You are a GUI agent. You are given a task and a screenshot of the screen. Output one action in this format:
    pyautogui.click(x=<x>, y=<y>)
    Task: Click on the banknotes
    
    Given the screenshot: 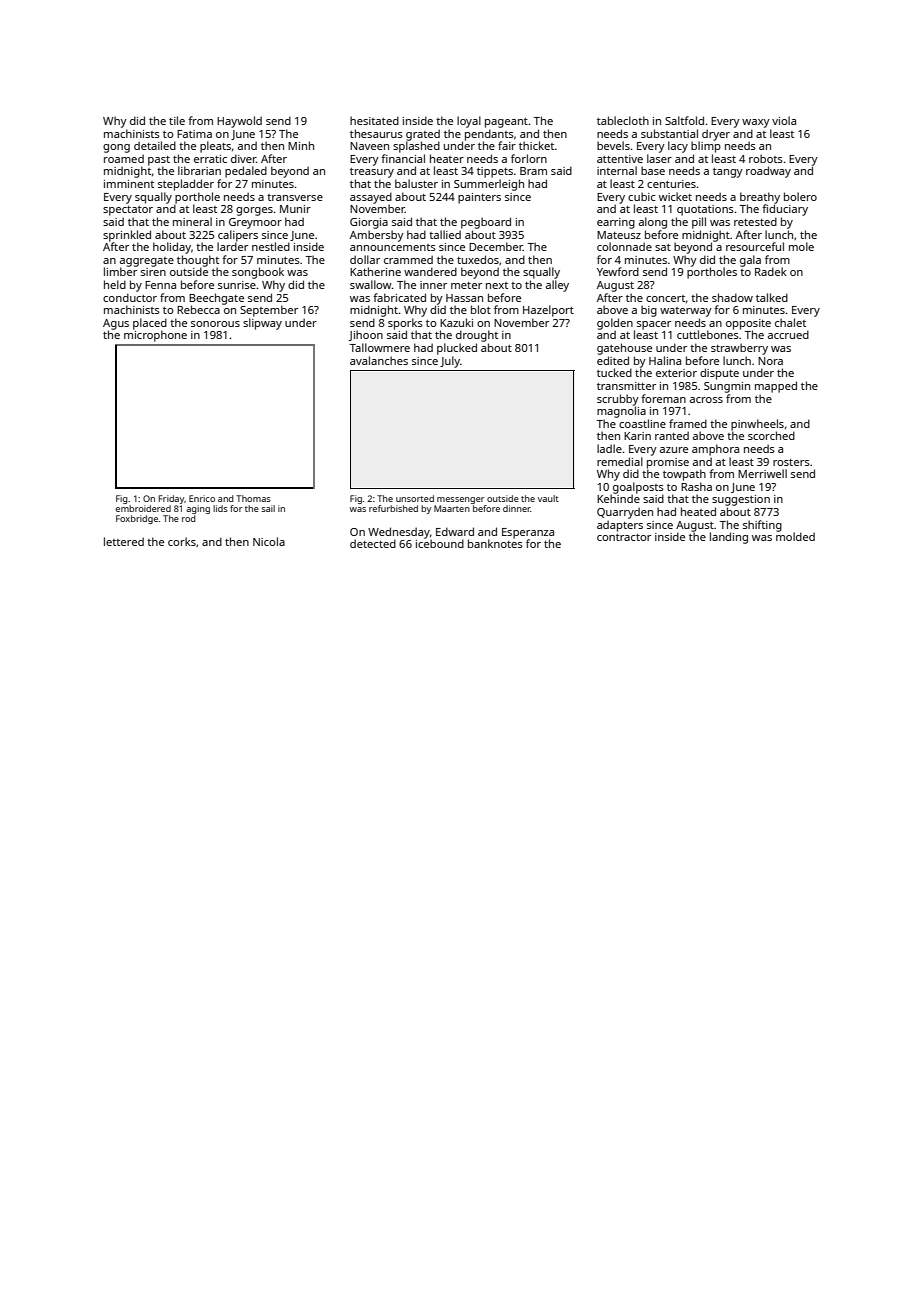 What is the action you would take?
    pyautogui.click(x=495, y=543)
